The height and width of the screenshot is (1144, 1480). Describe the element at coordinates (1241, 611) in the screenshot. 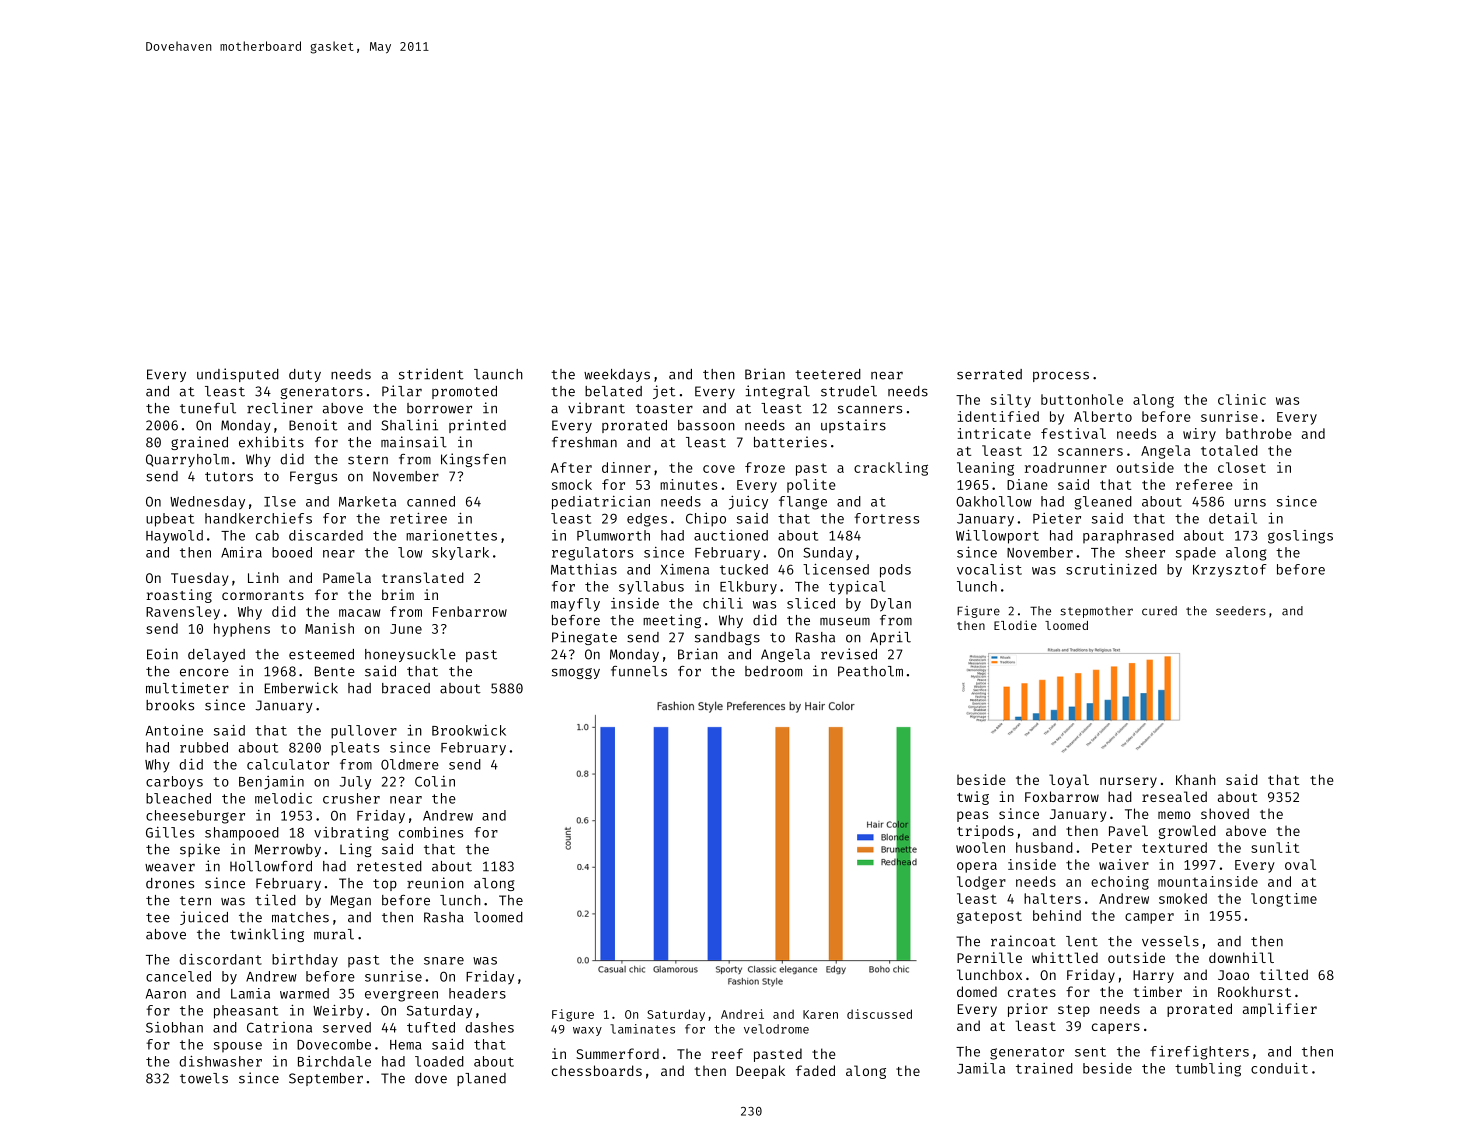

I see `seeders` at that location.
